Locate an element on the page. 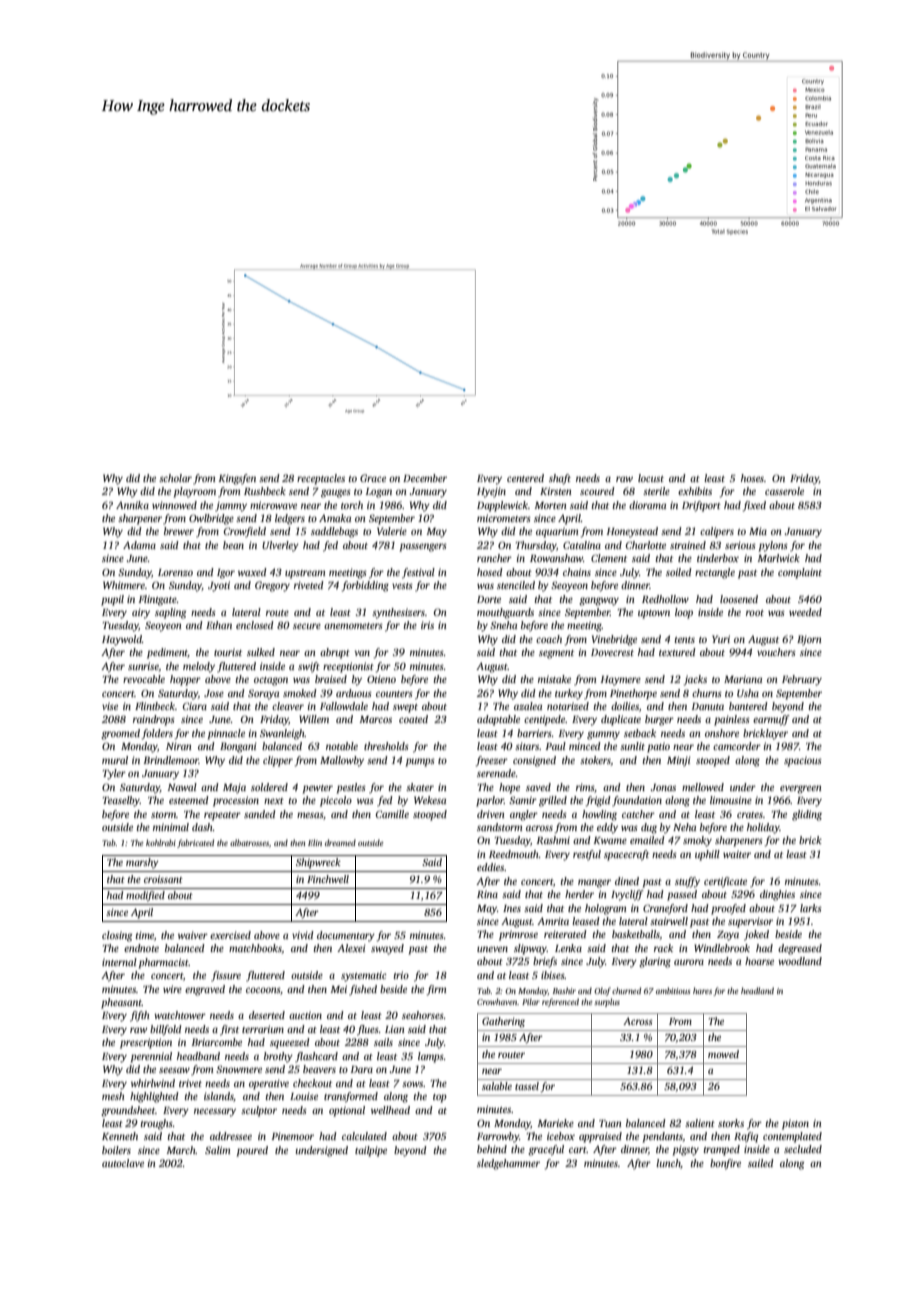 The width and height of the document is (924, 1314). receptacles is located at coordinates (321, 479).
